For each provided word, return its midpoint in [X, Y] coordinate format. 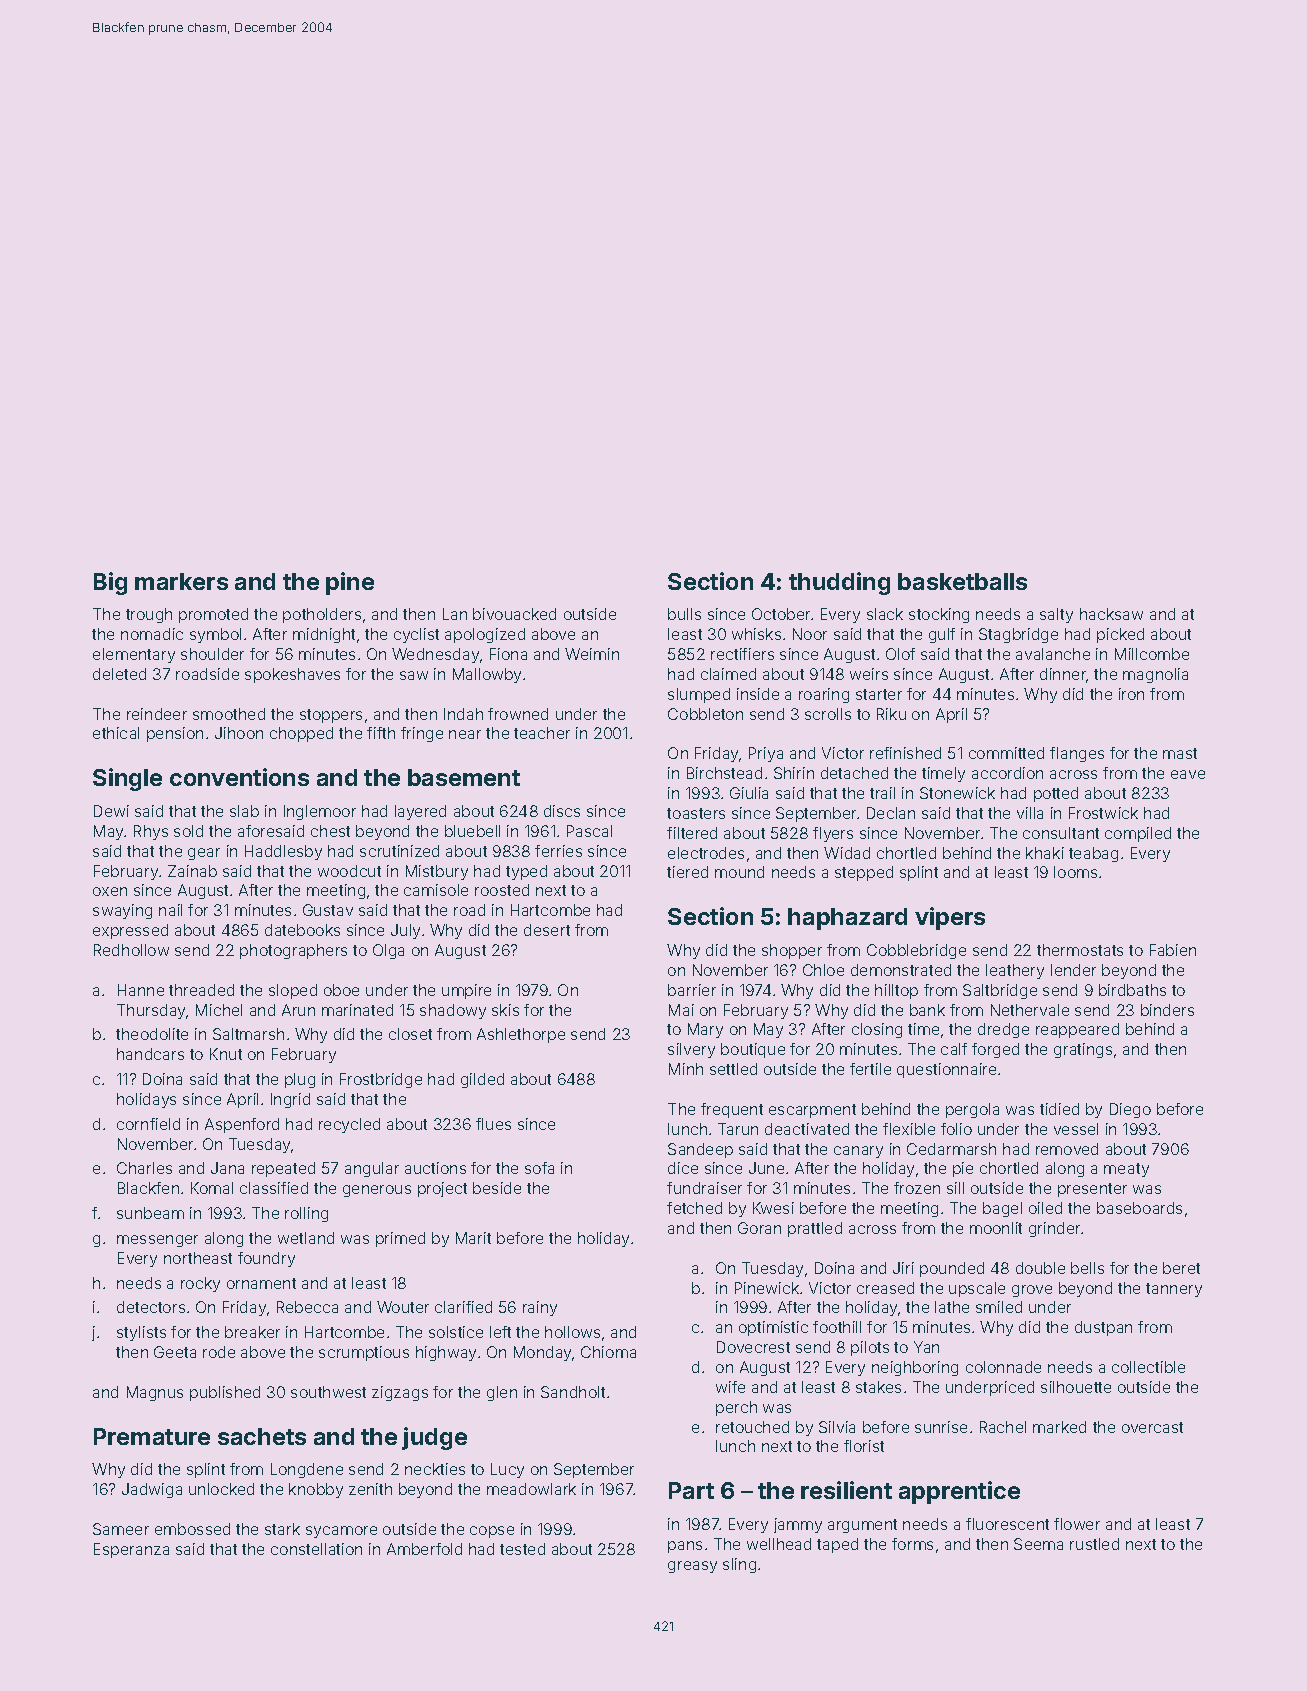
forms [912, 1544]
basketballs [962, 581]
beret [1181, 1268]
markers [181, 581]
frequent [732, 1110]
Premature [152, 1436]
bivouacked [514, 614]
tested [522, 1549]
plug [300, 1080]
